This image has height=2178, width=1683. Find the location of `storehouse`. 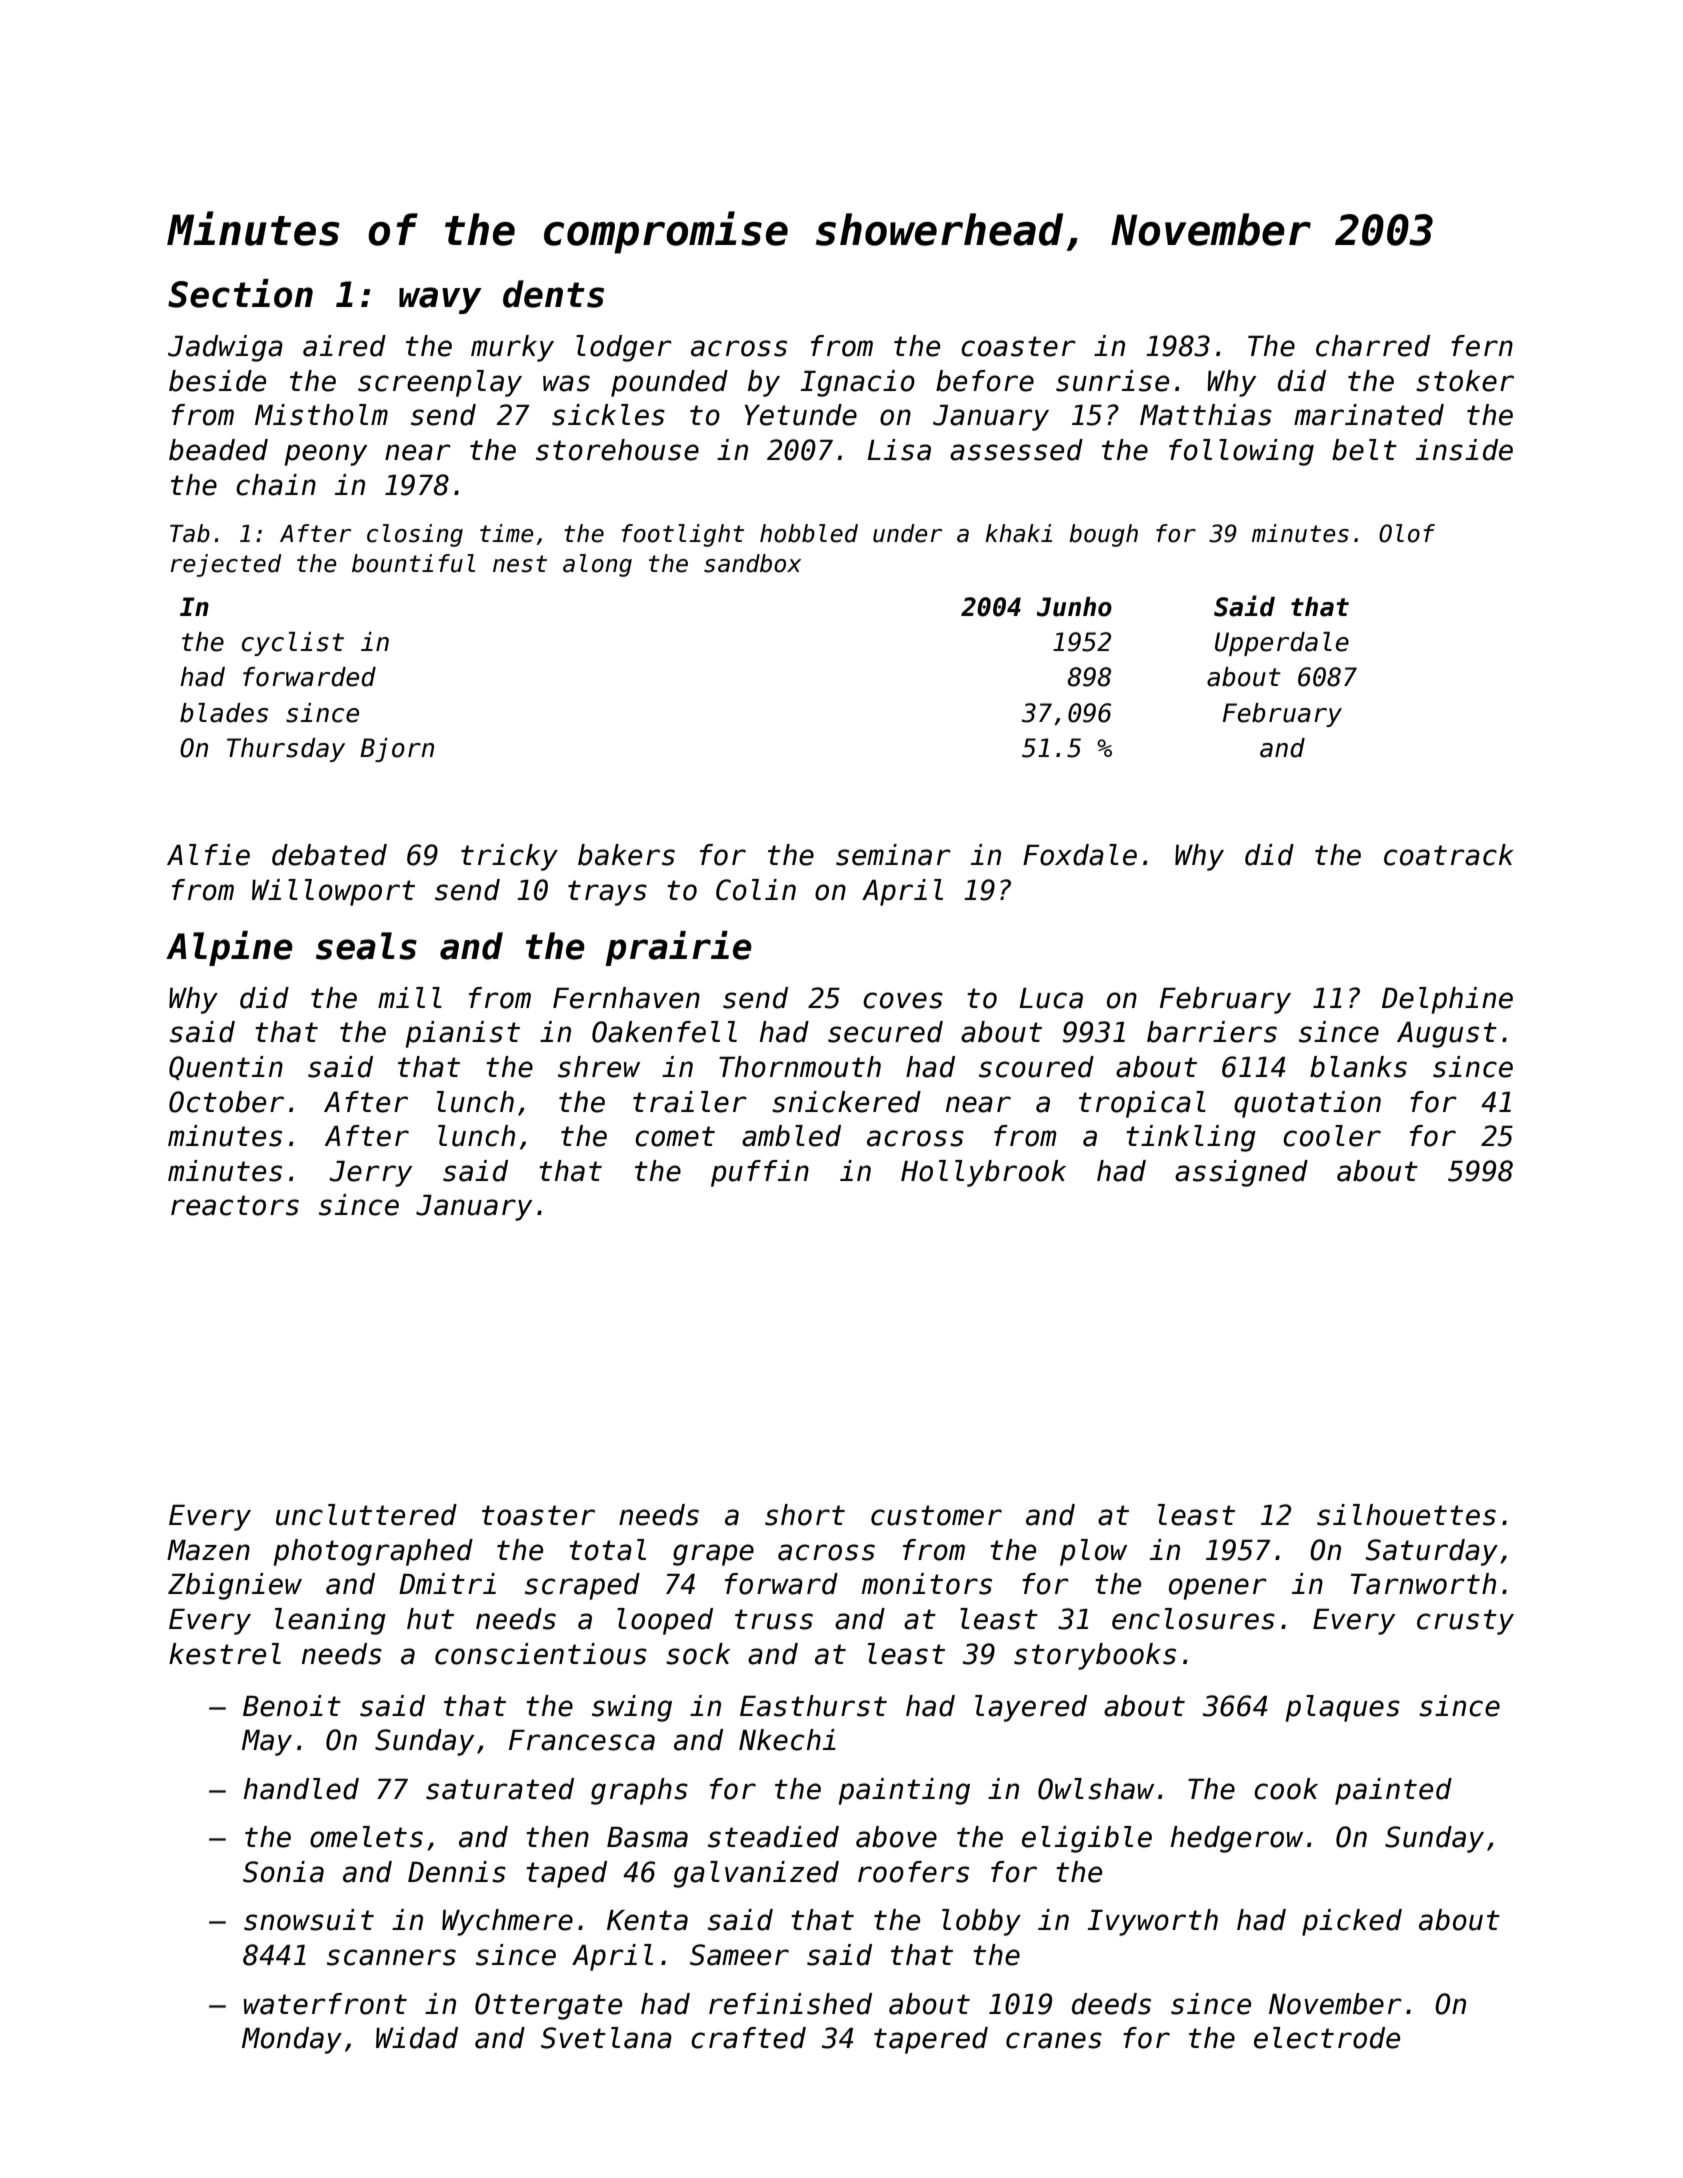

storehouse is located at coordinates (617, 450).
